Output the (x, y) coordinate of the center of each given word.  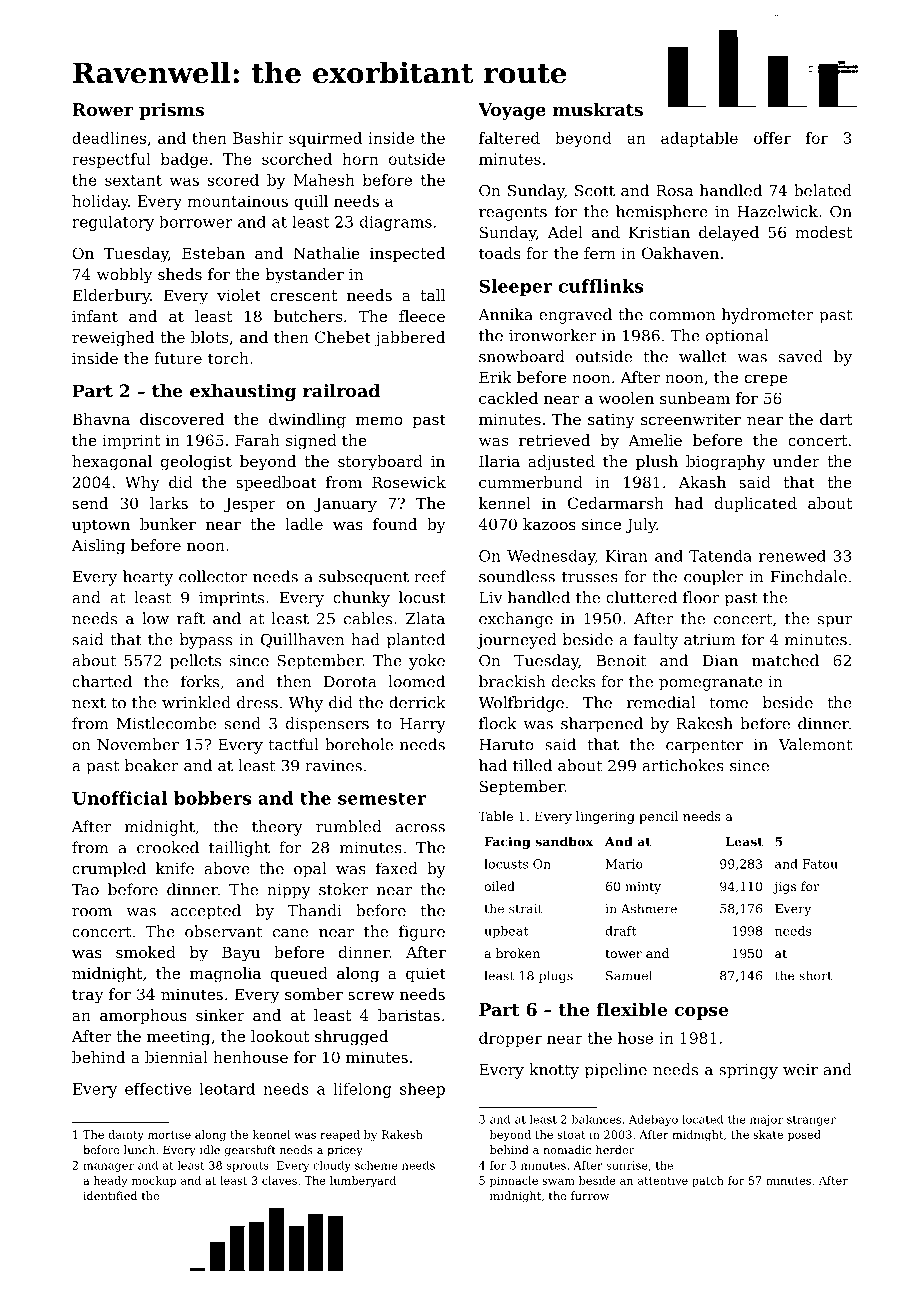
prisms (171, 111)
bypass (206, 641)
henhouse (250, 1057)
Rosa (674, 191)
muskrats (598, 109)
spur (835, 622)
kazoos (549, 524)
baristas (409, 1015)
